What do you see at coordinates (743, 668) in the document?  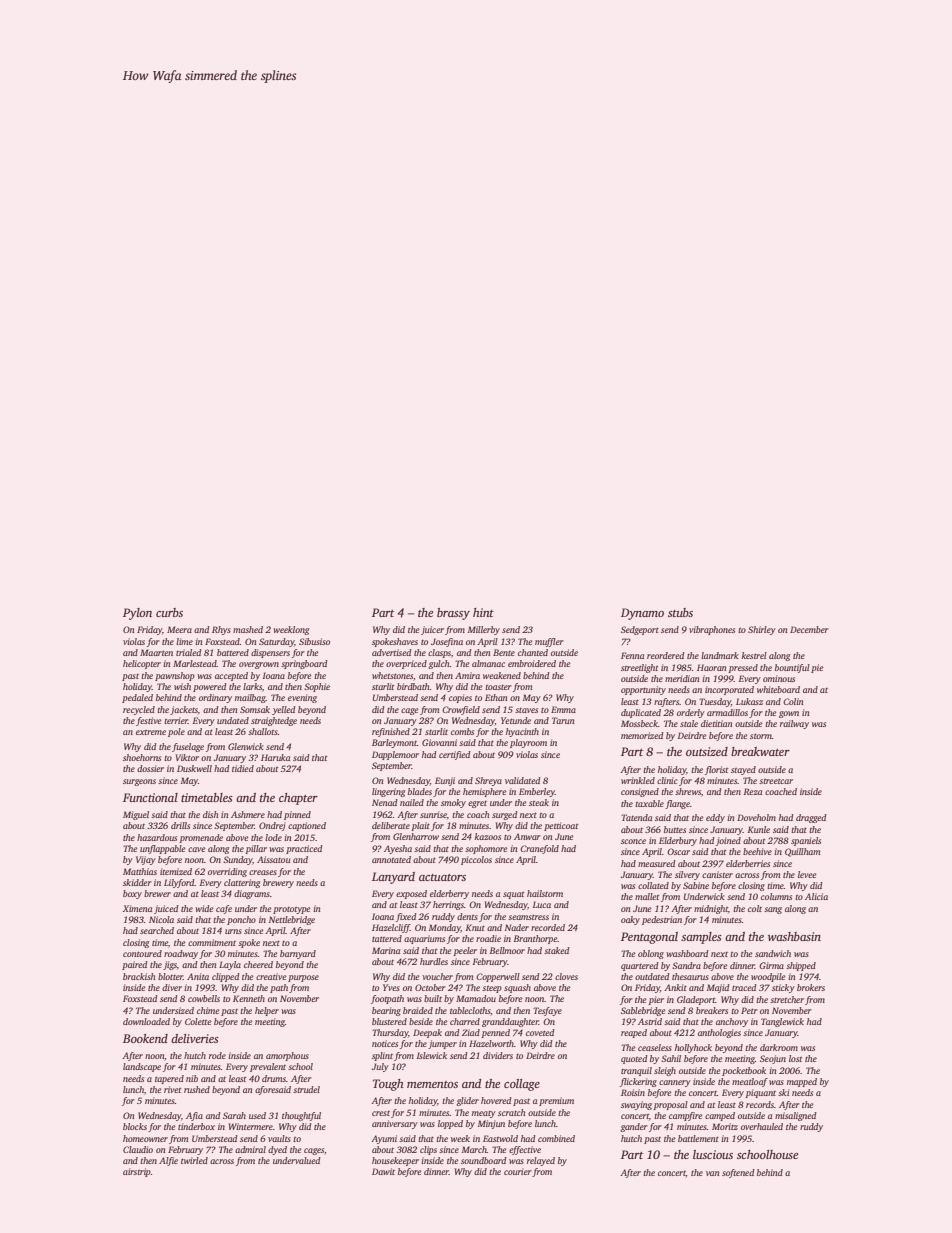 I see `pressed` at bounding box center [743, 668].
